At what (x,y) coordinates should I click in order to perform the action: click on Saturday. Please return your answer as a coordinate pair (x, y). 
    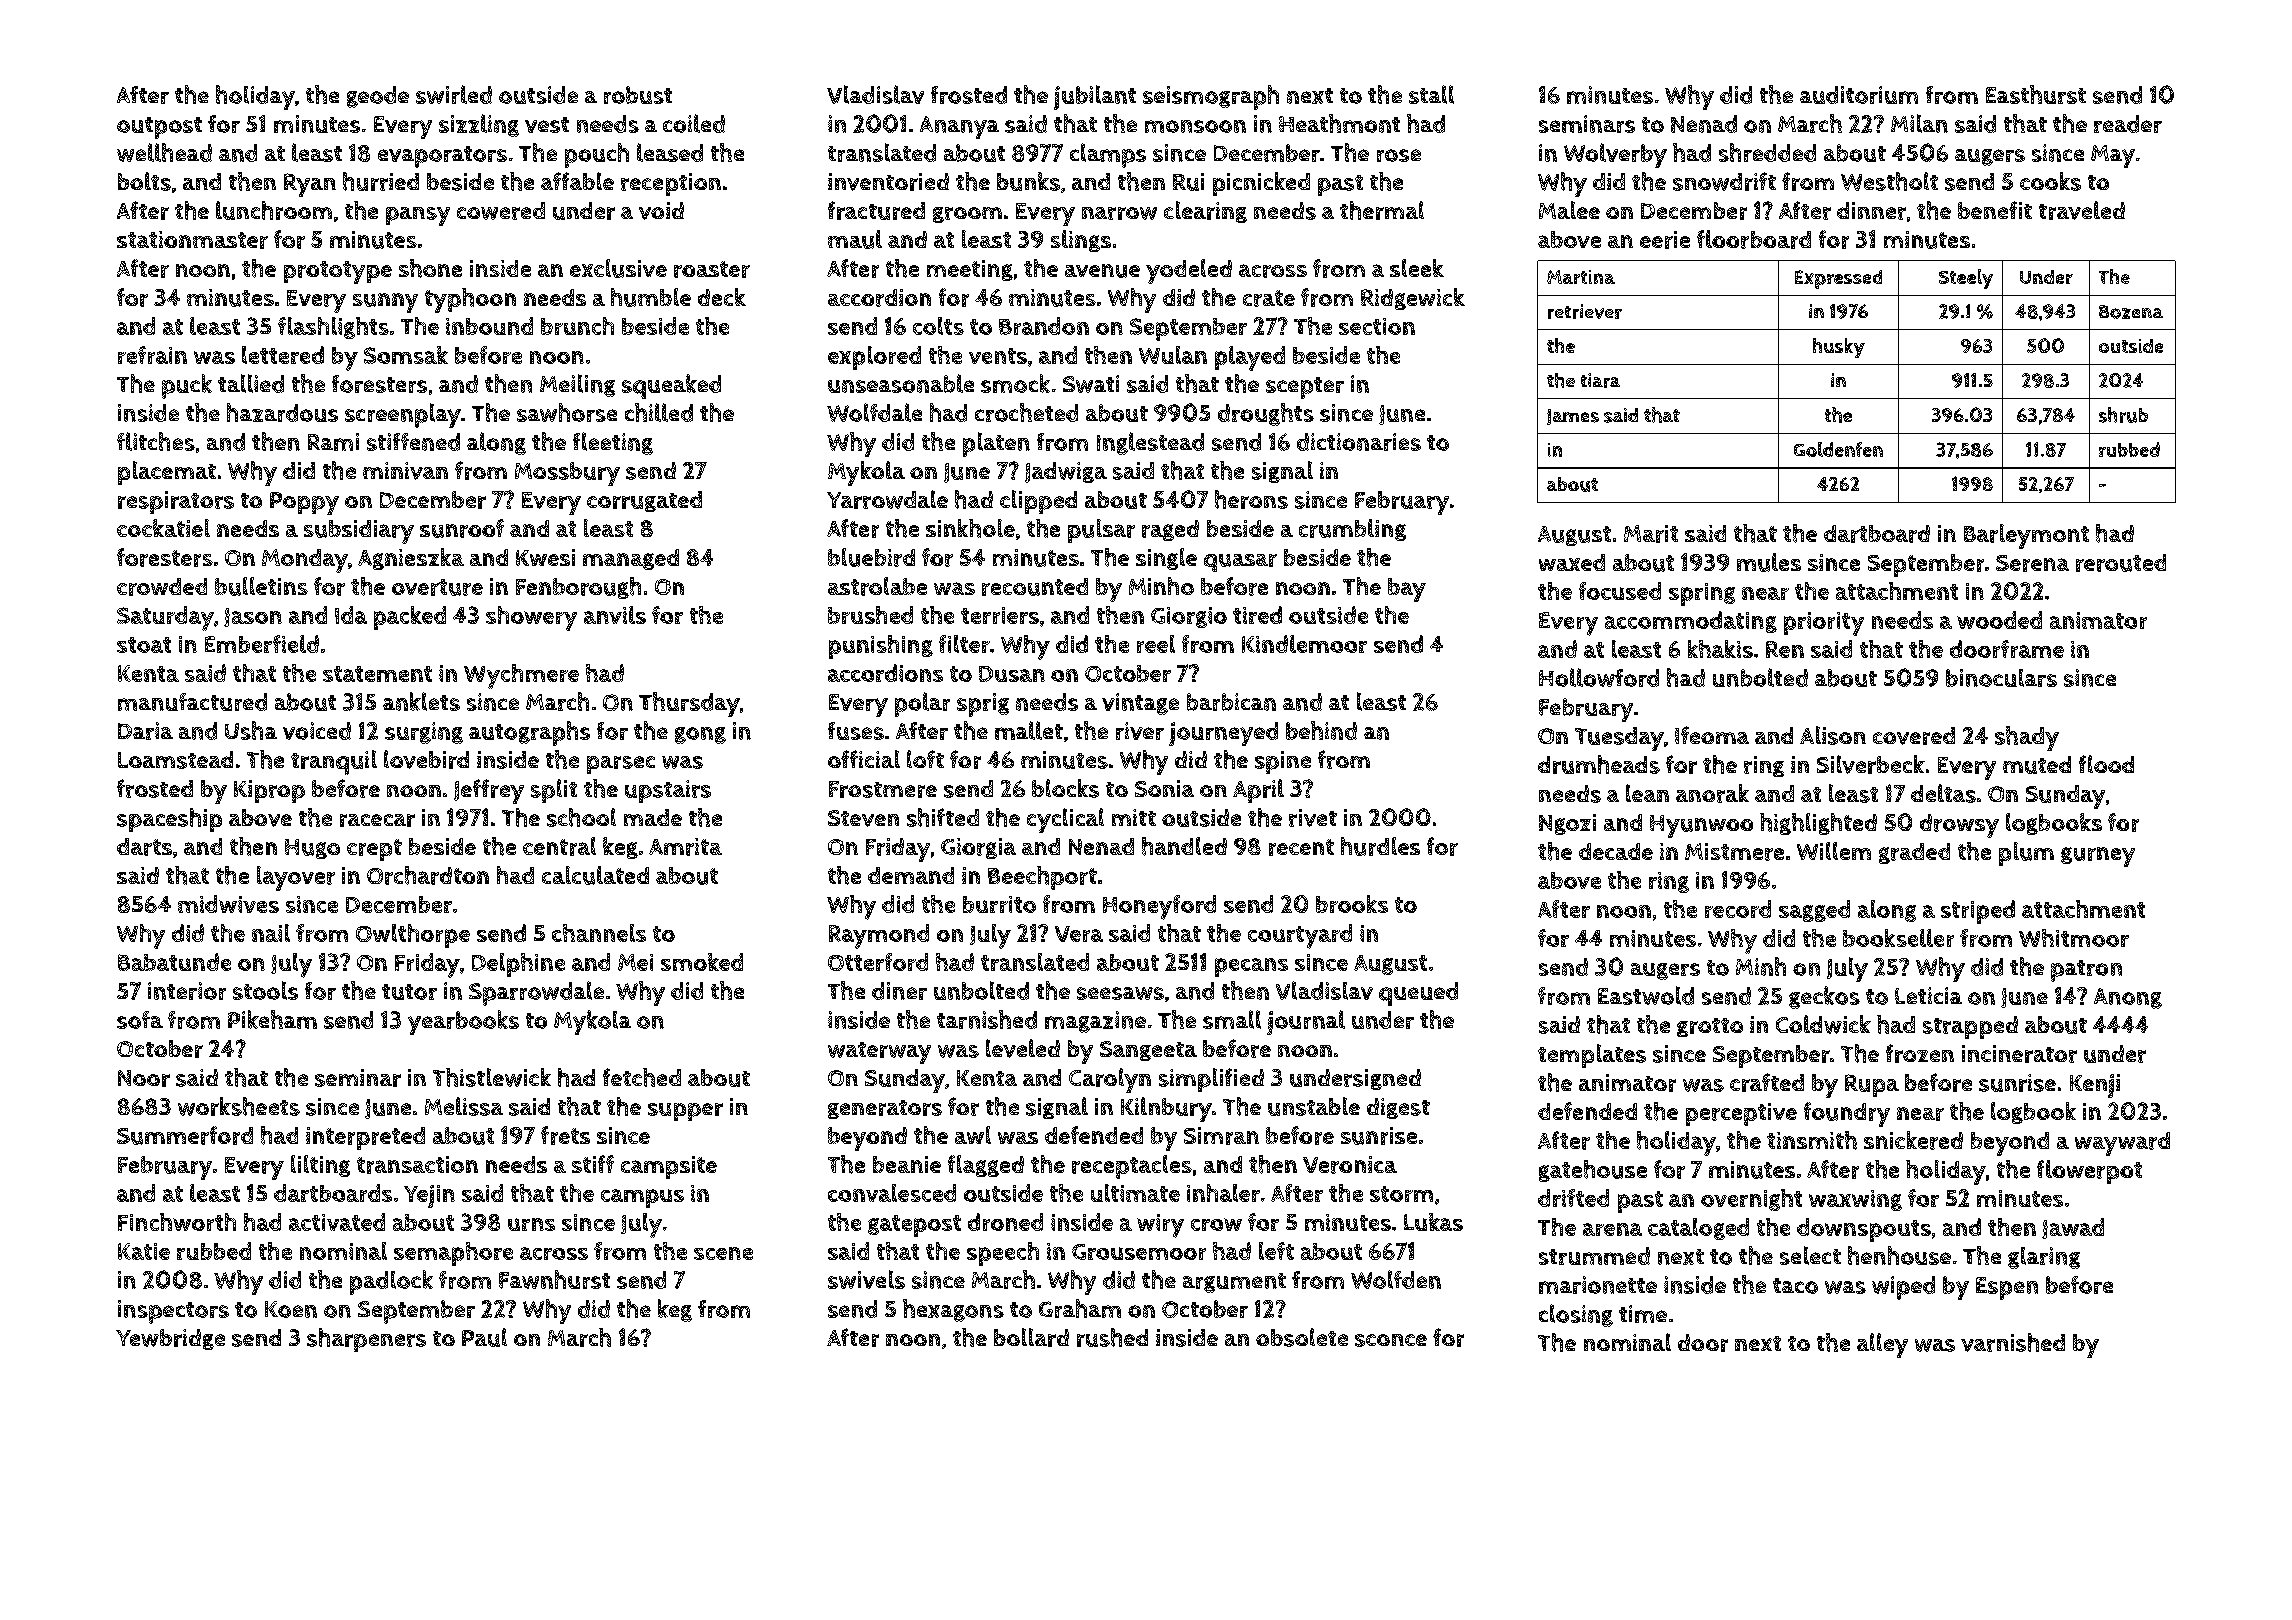
    Looking at the image, I should click on (165, 618).
